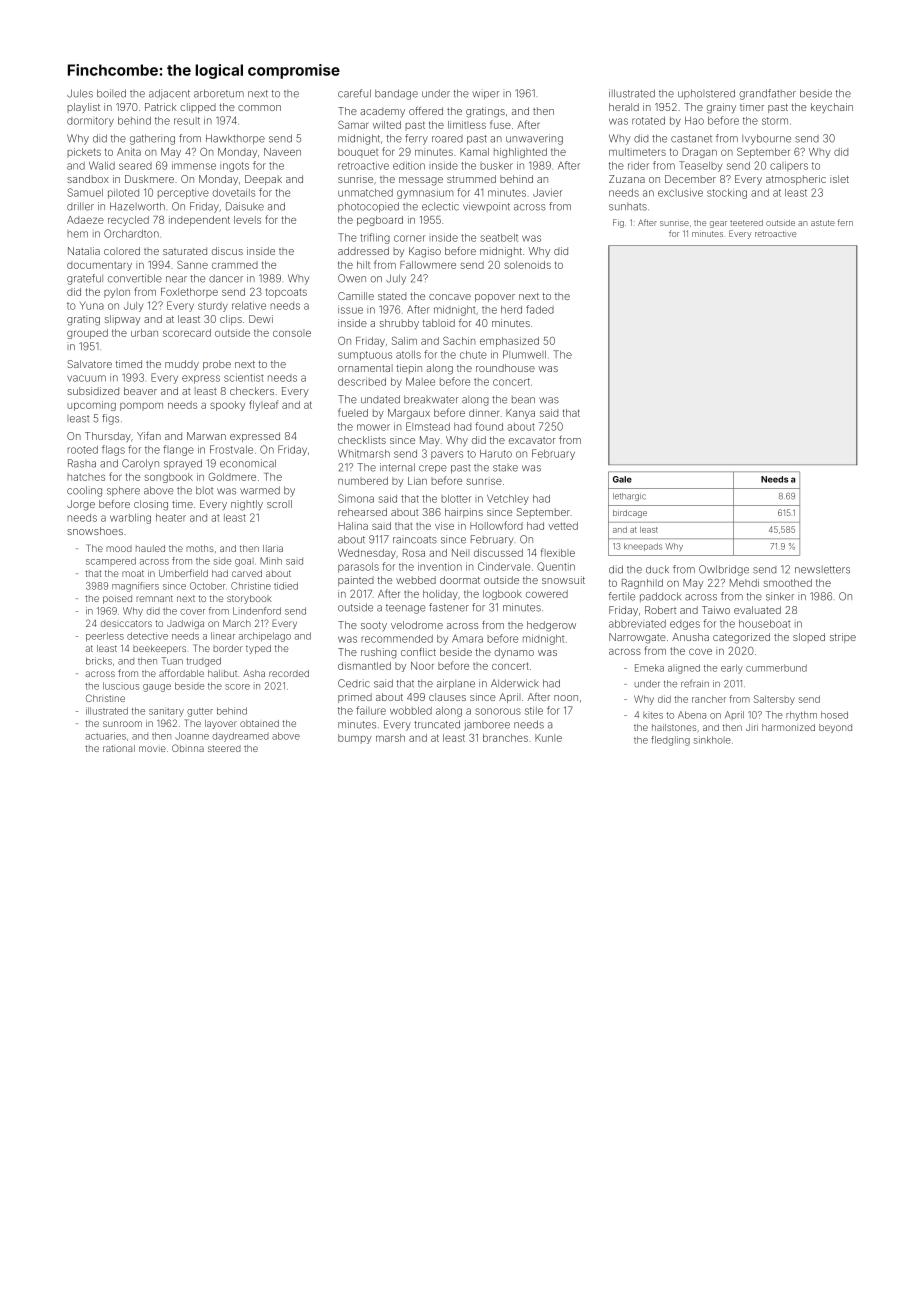 This page has height=1308, width=924. I want to click on fledgling, so click(670, 741).
